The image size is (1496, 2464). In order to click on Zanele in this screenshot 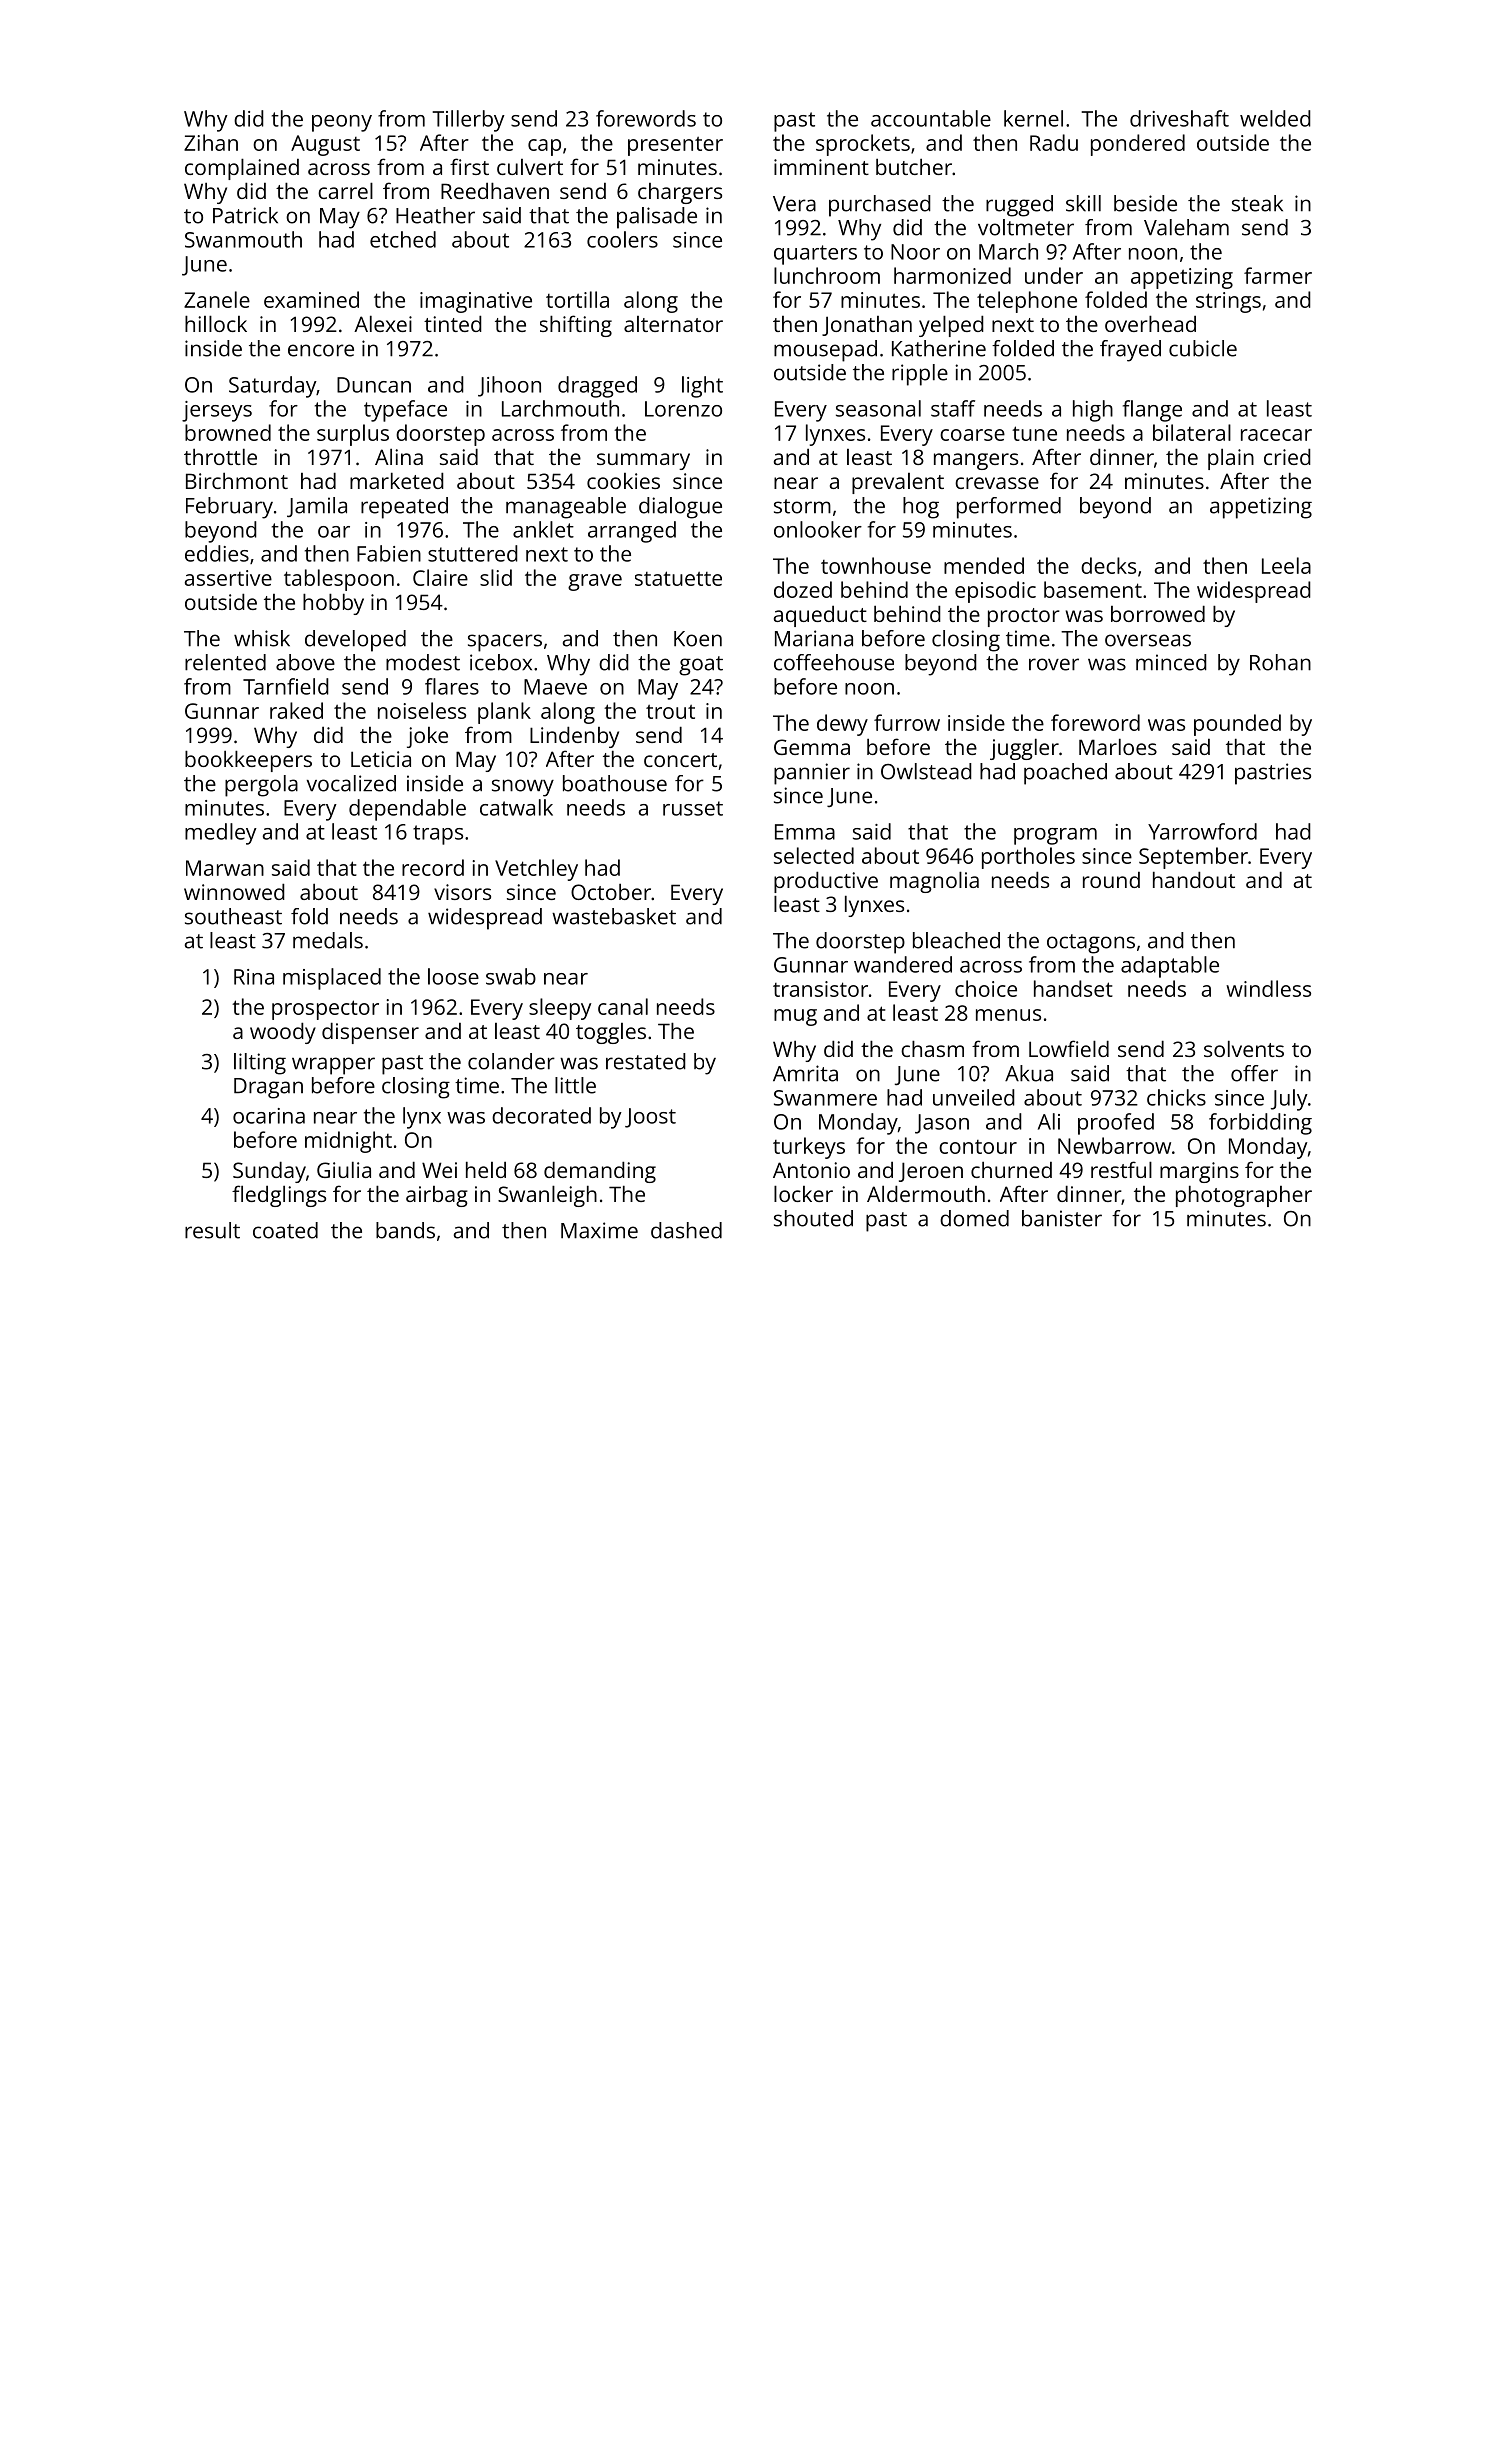, I will do `click(217, 299)`.
